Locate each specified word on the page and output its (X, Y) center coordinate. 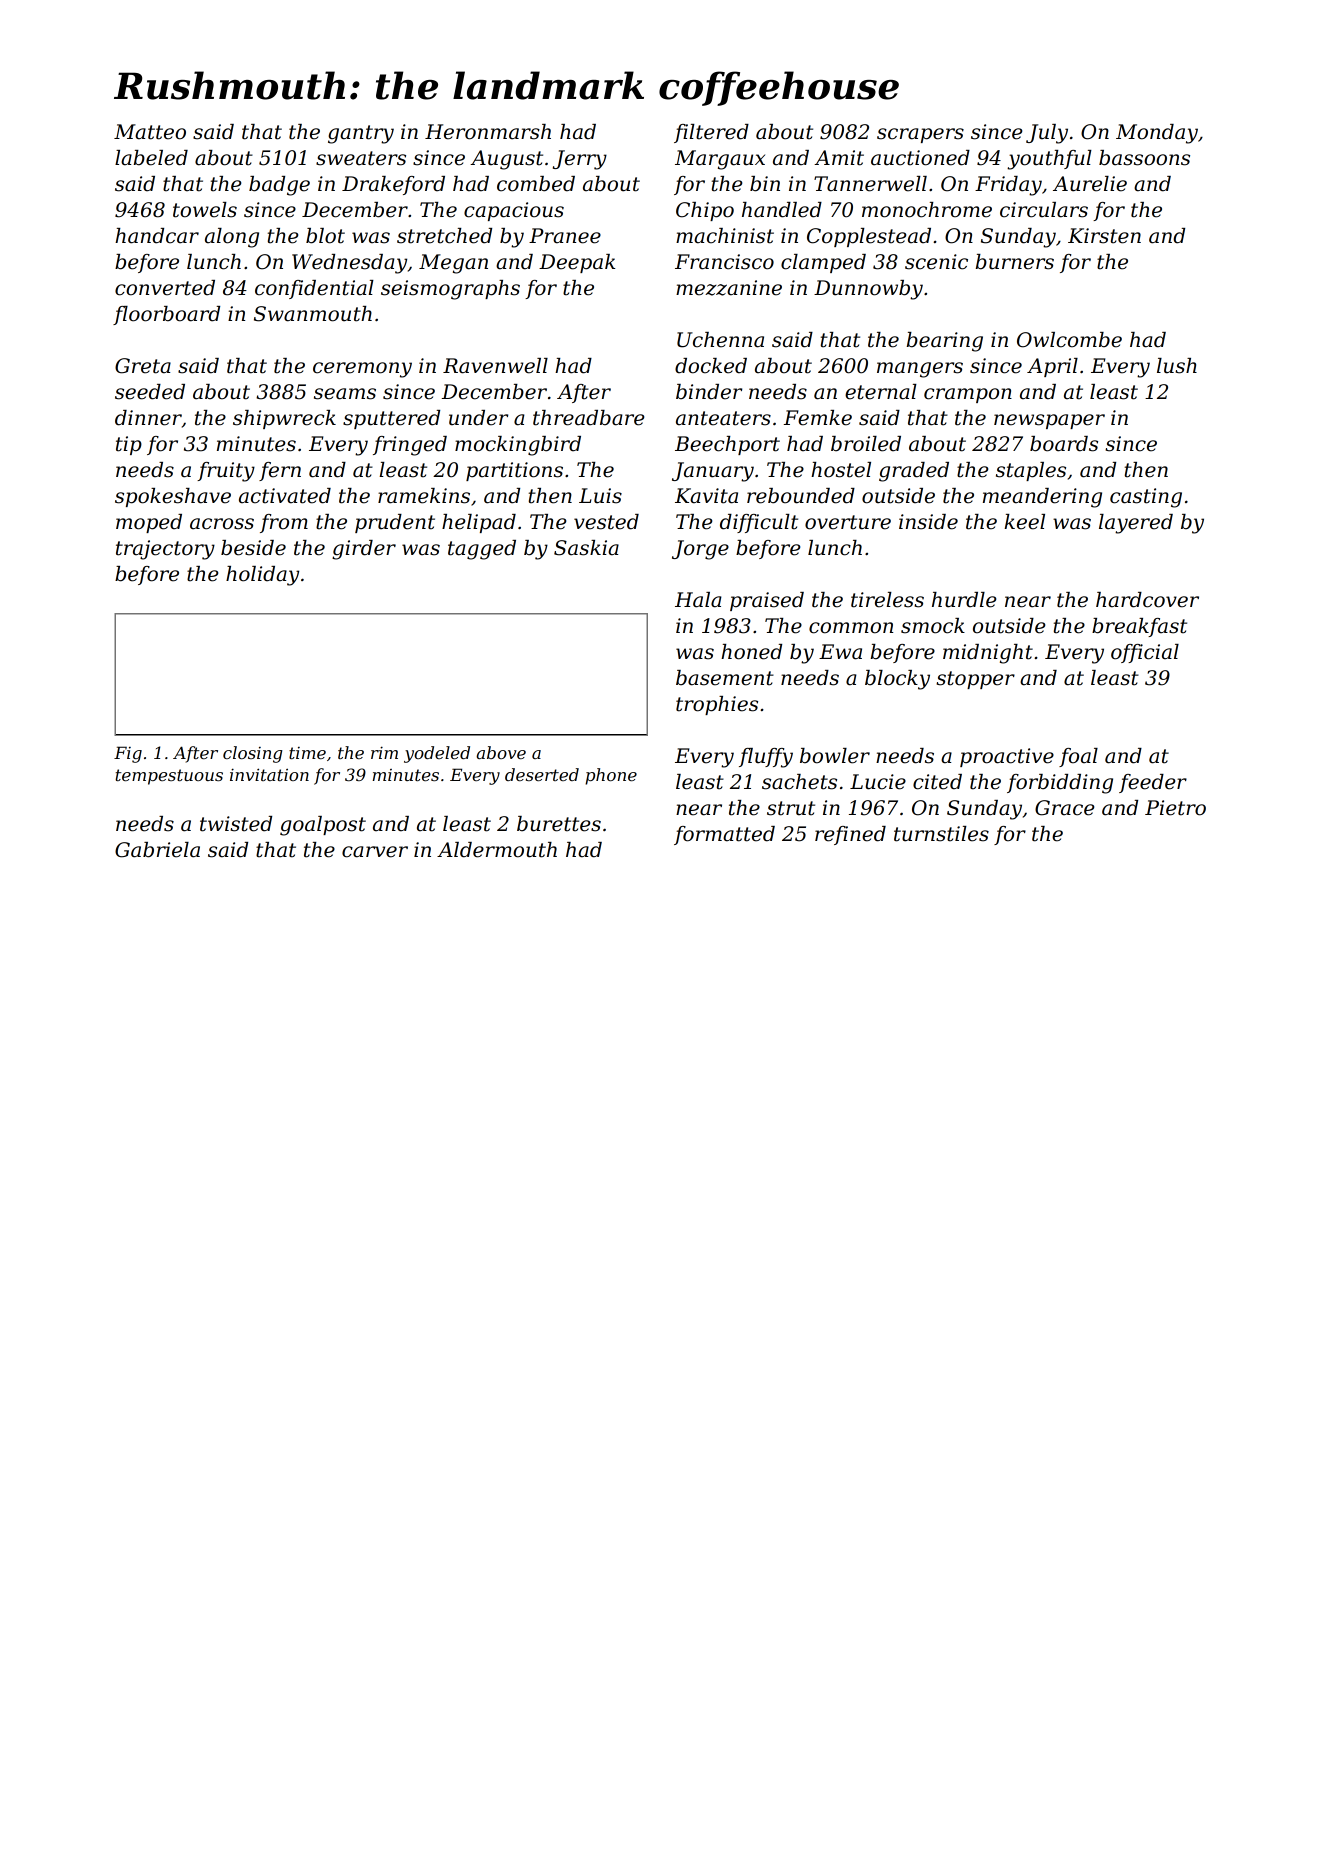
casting (1146, 498)
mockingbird (518, 446)
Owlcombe (1069, 340)
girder (364, 550)
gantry (361, 134)
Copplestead (869, 237)
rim (384, 752)
